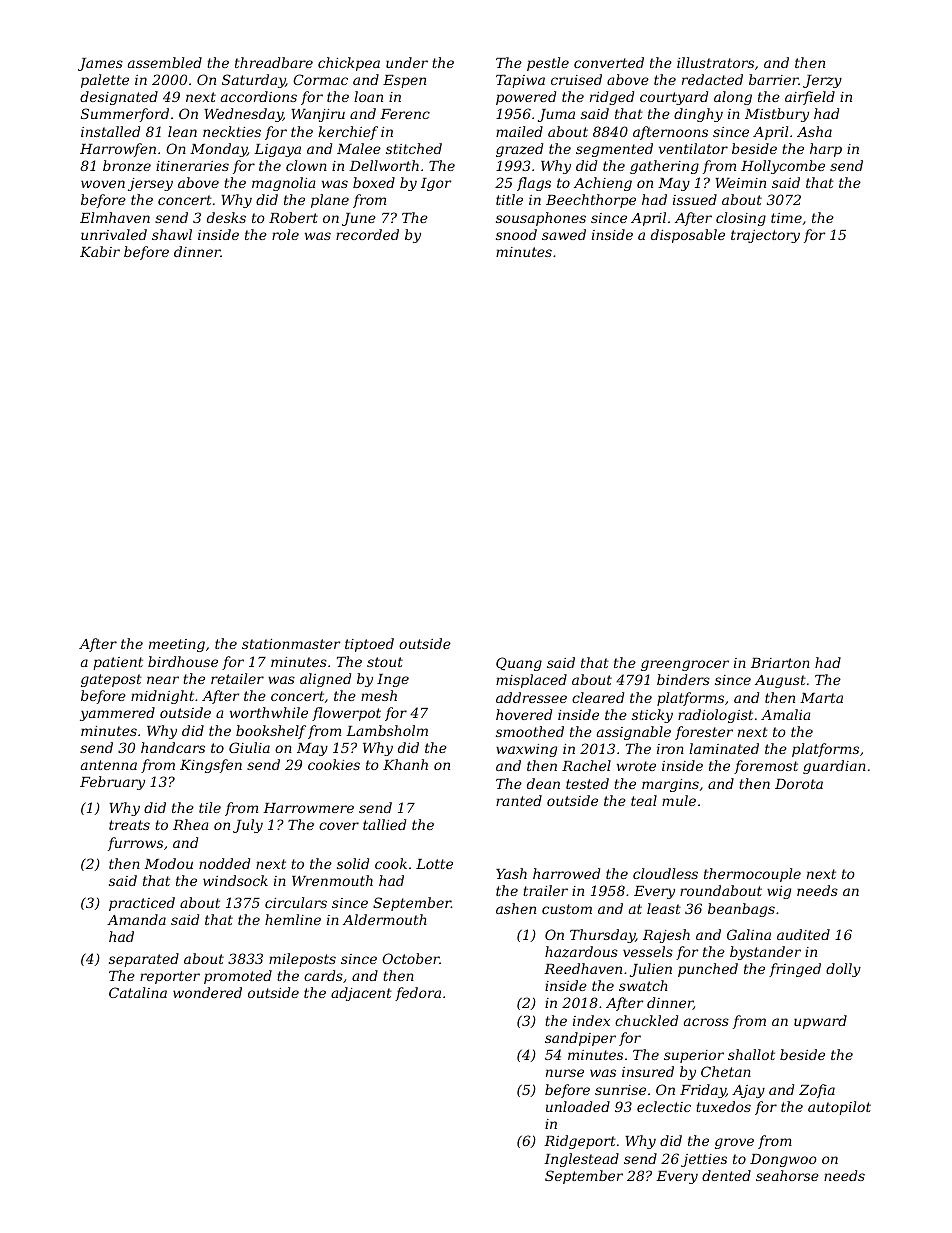 The image size is (952, 1233). I want to click on Quang, so click(519, 664).
